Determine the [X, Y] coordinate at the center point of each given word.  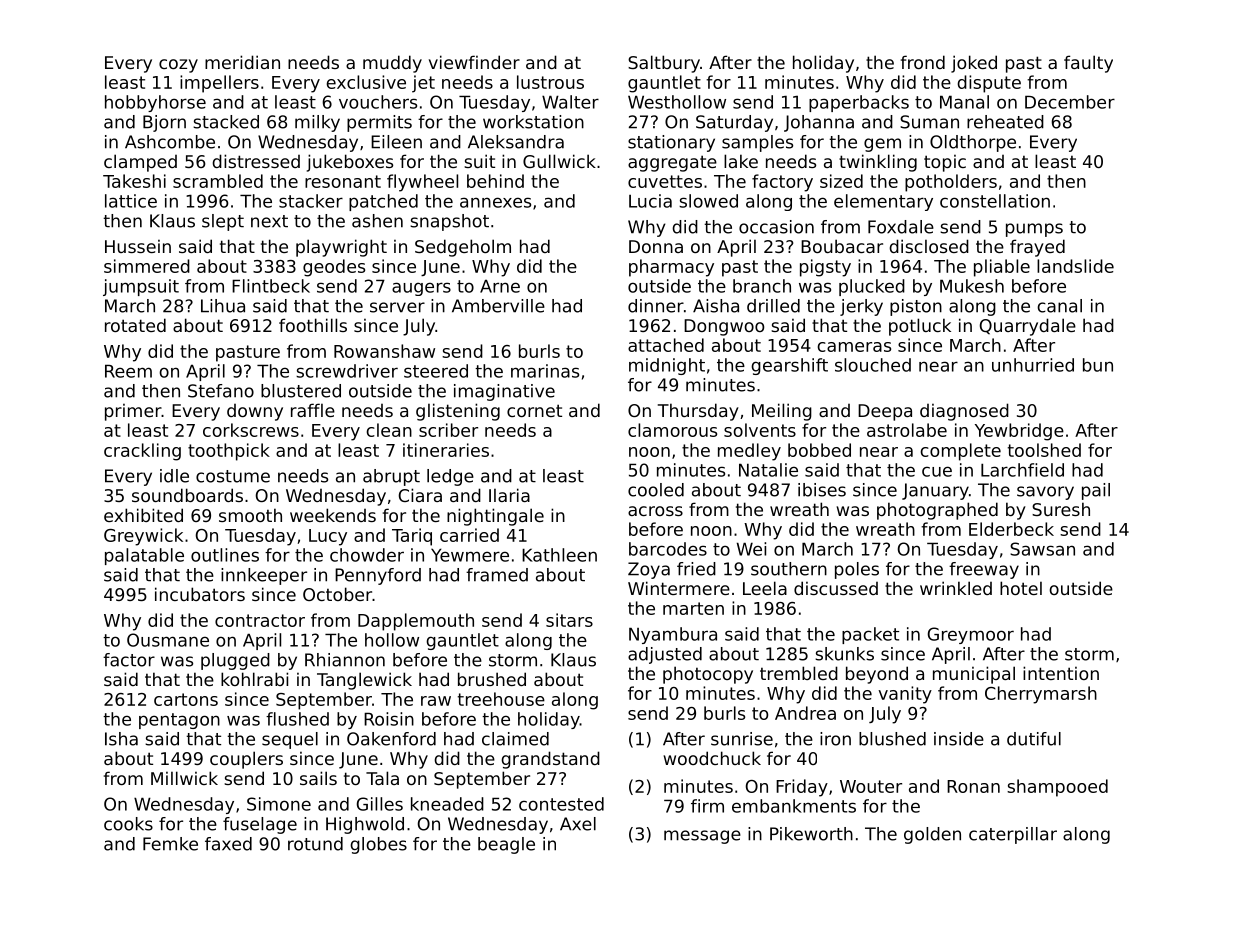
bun [1098, 365]
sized [841, 181]
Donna [656, 246]
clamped [140, 163]
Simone [279, 804]
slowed [708, 201]
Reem [128, 371]
